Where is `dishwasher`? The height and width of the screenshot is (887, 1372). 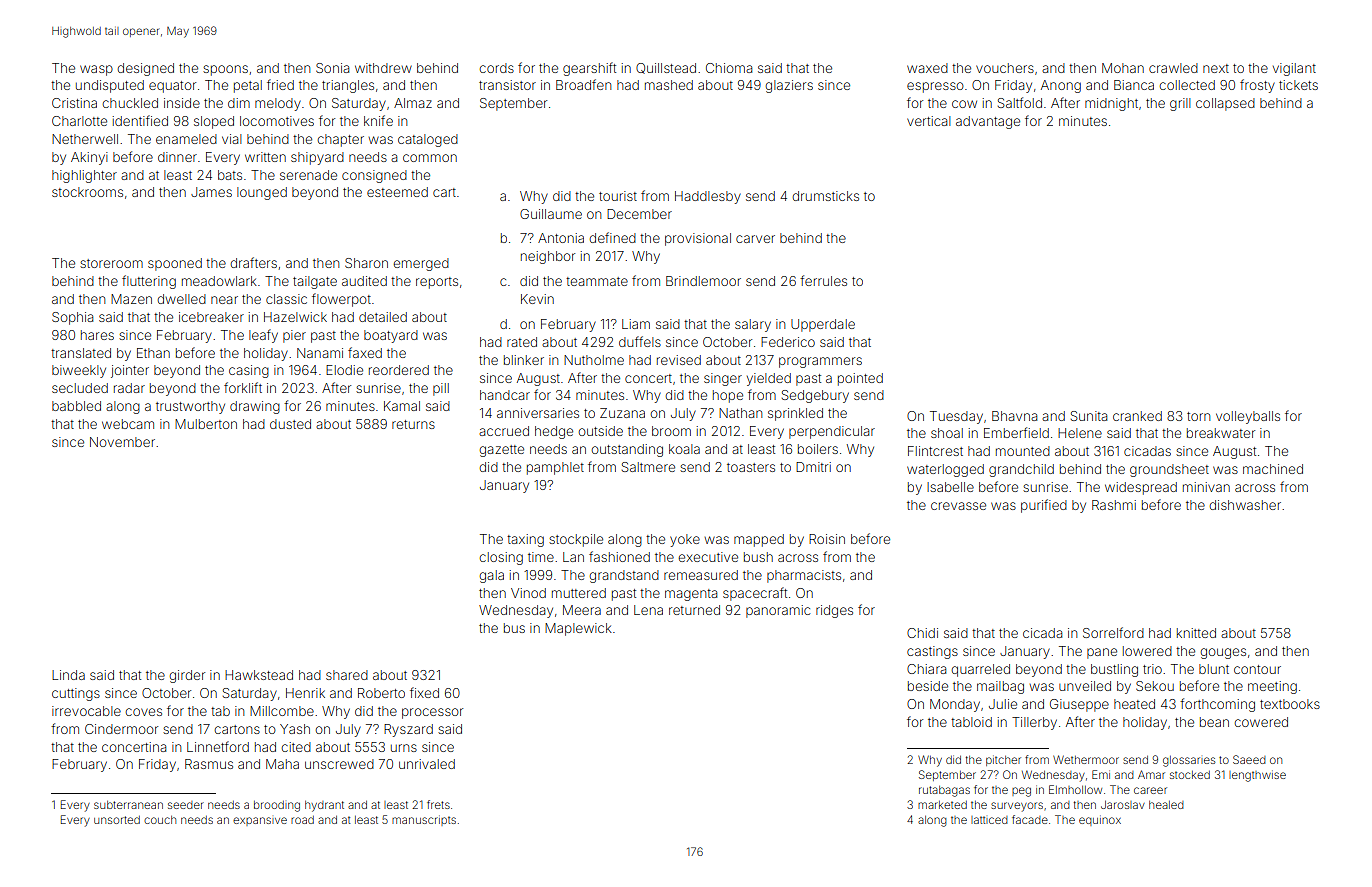
dishwasher is located at coordinates (1245, 505).
